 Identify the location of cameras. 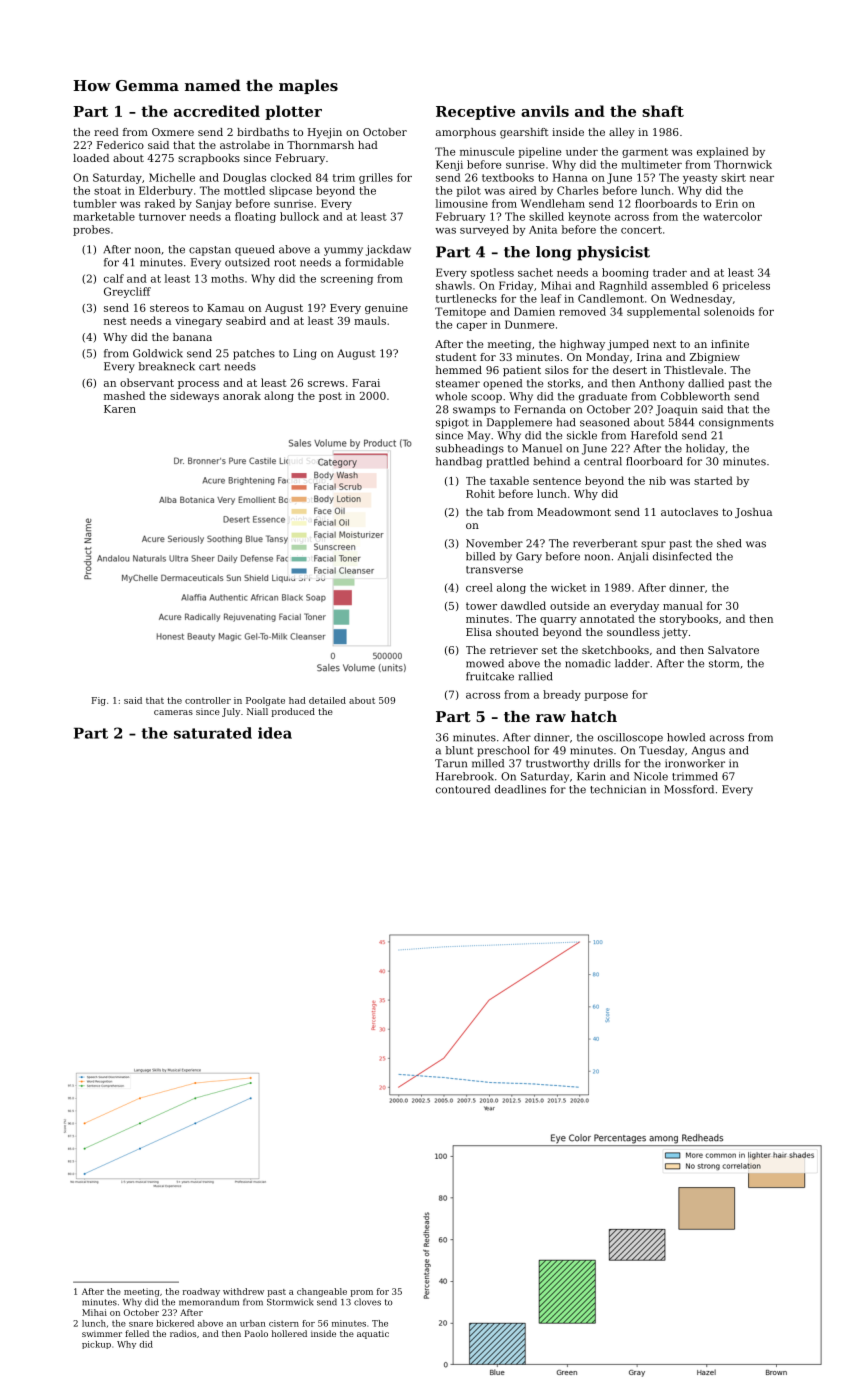
(173, 712).
